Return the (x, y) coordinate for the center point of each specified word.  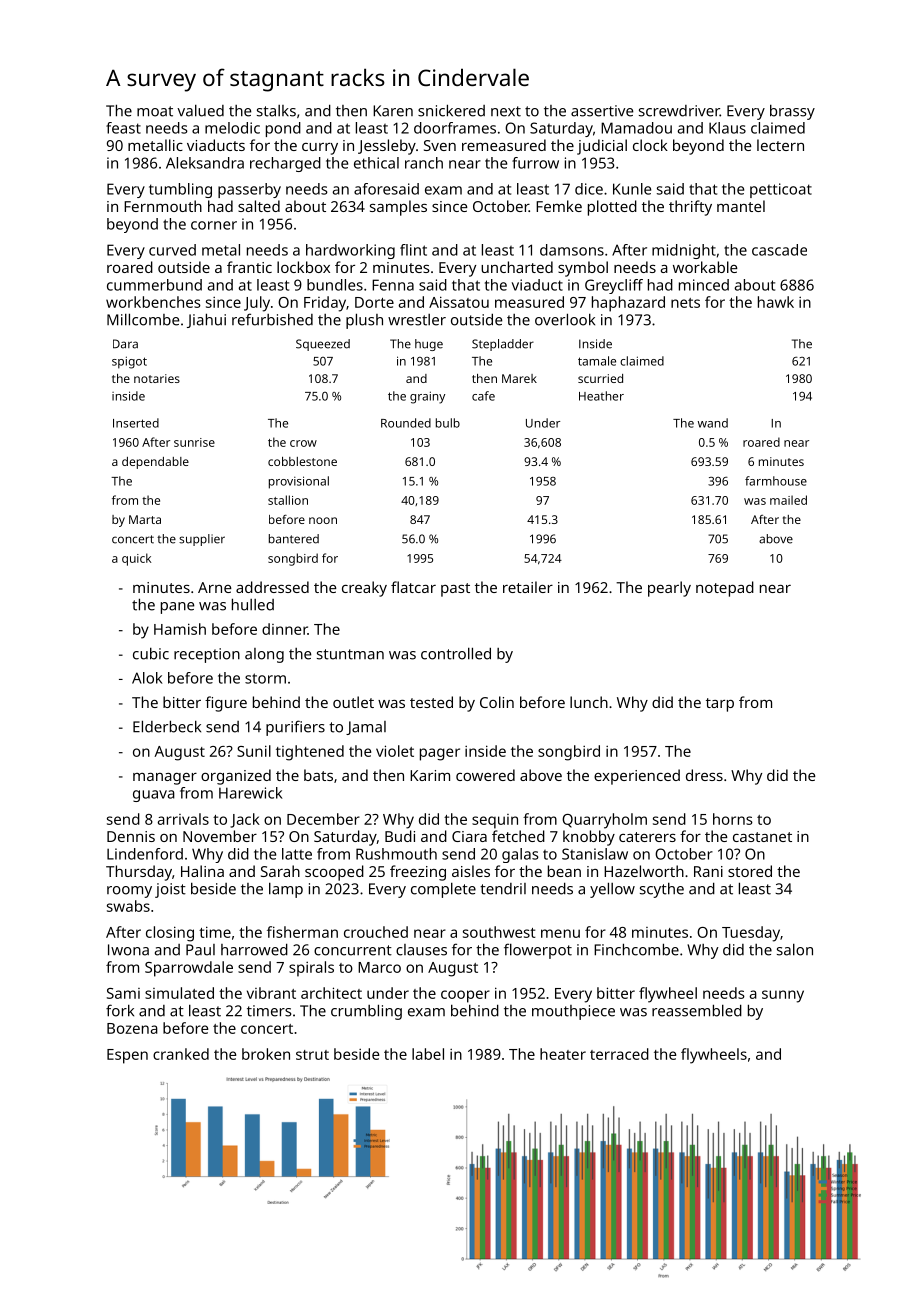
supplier (202, 540)
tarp (720, 705)
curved (172, 250)
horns (733, 819)
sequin (495, 821)
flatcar (413, 587)
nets (685, 303)
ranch (424, 163)
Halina (202, 871)
